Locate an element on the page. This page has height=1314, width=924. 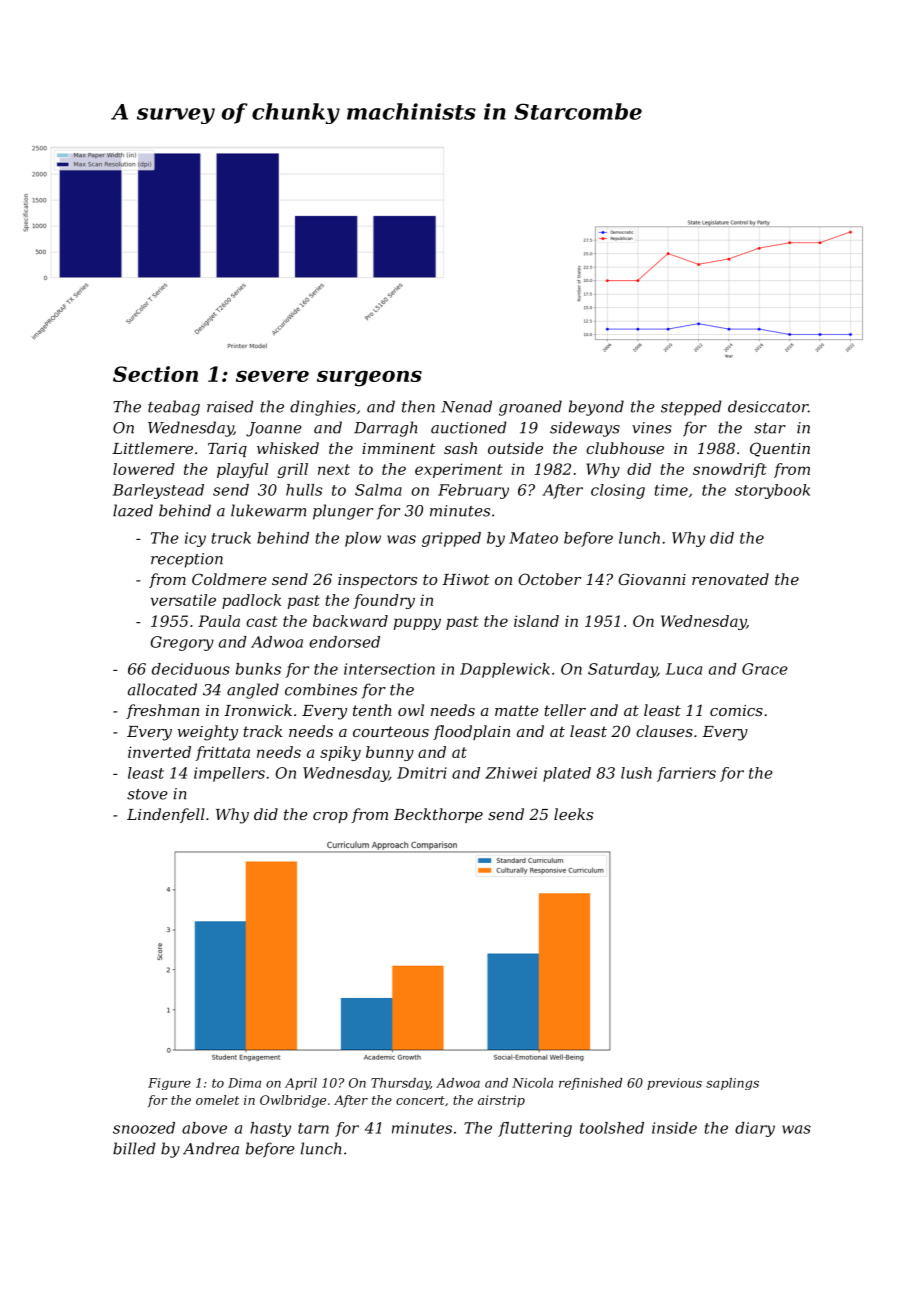
gripped is located at coordinates (451, 539).
